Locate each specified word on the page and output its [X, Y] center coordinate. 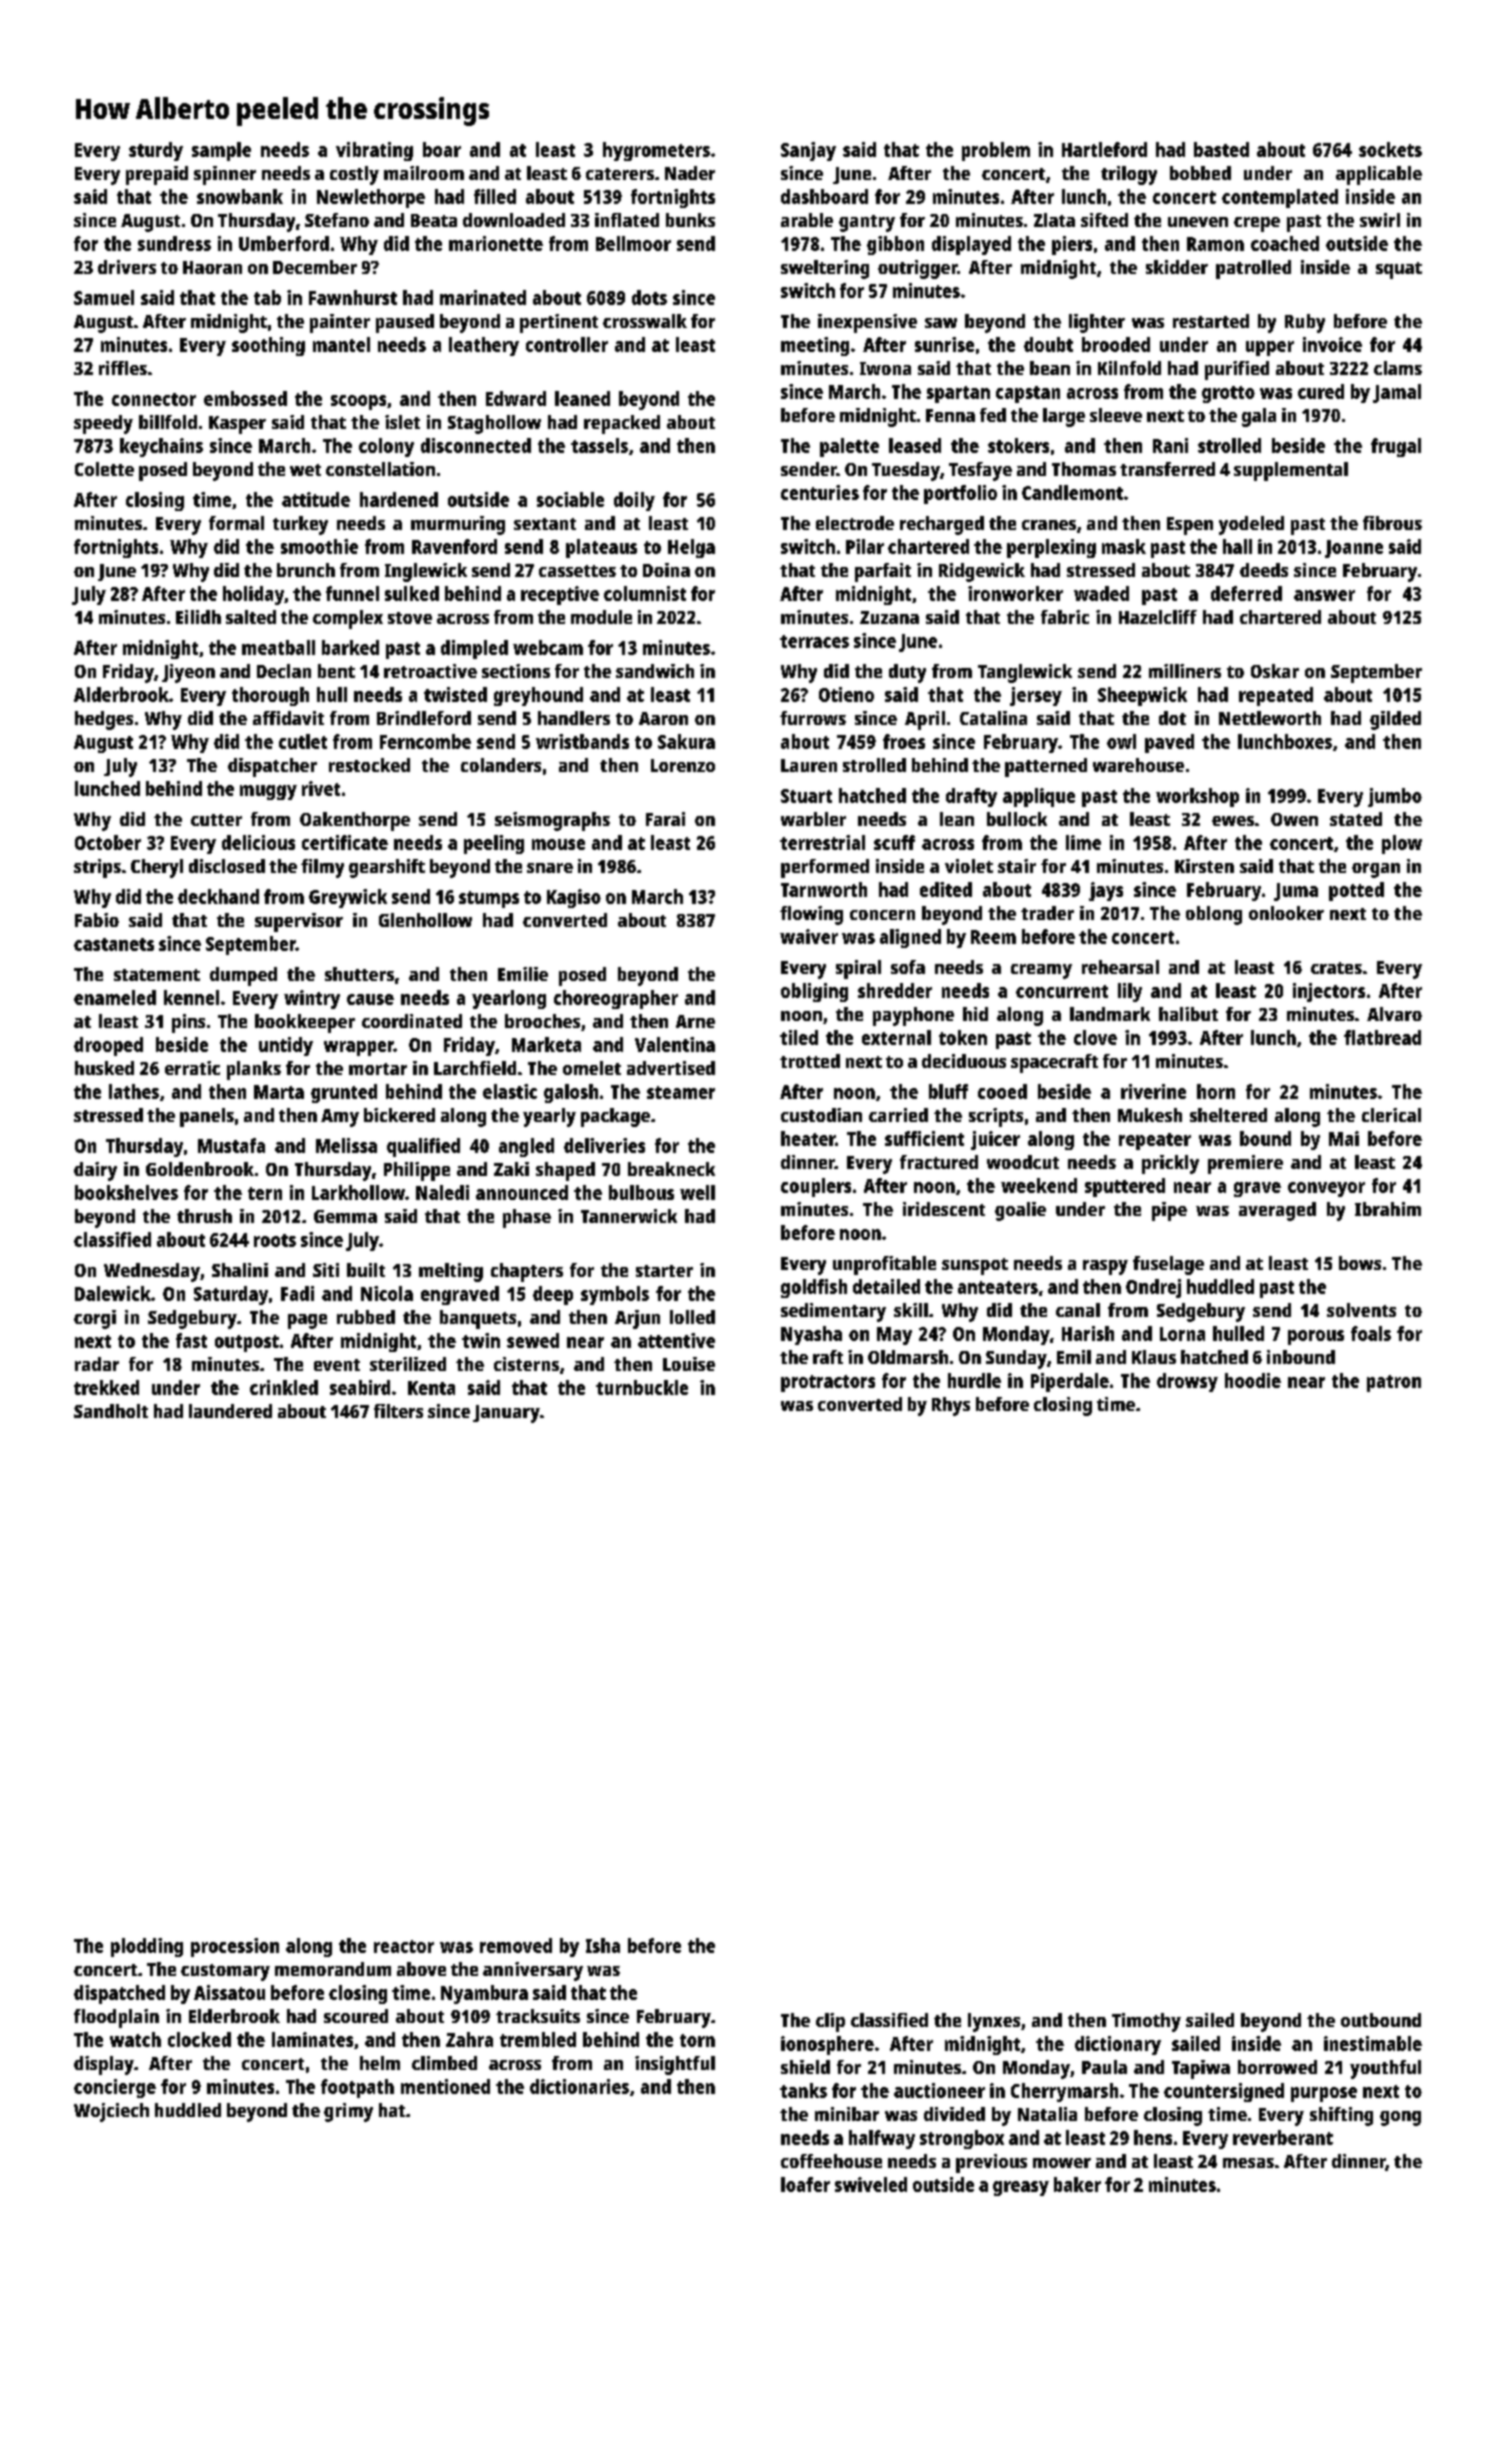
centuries [820, 492]
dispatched [119, 1994]
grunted [344, 1093]
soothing [268, 346]
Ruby [1305, 323]
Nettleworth [1270, 718]
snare [550, 868]
